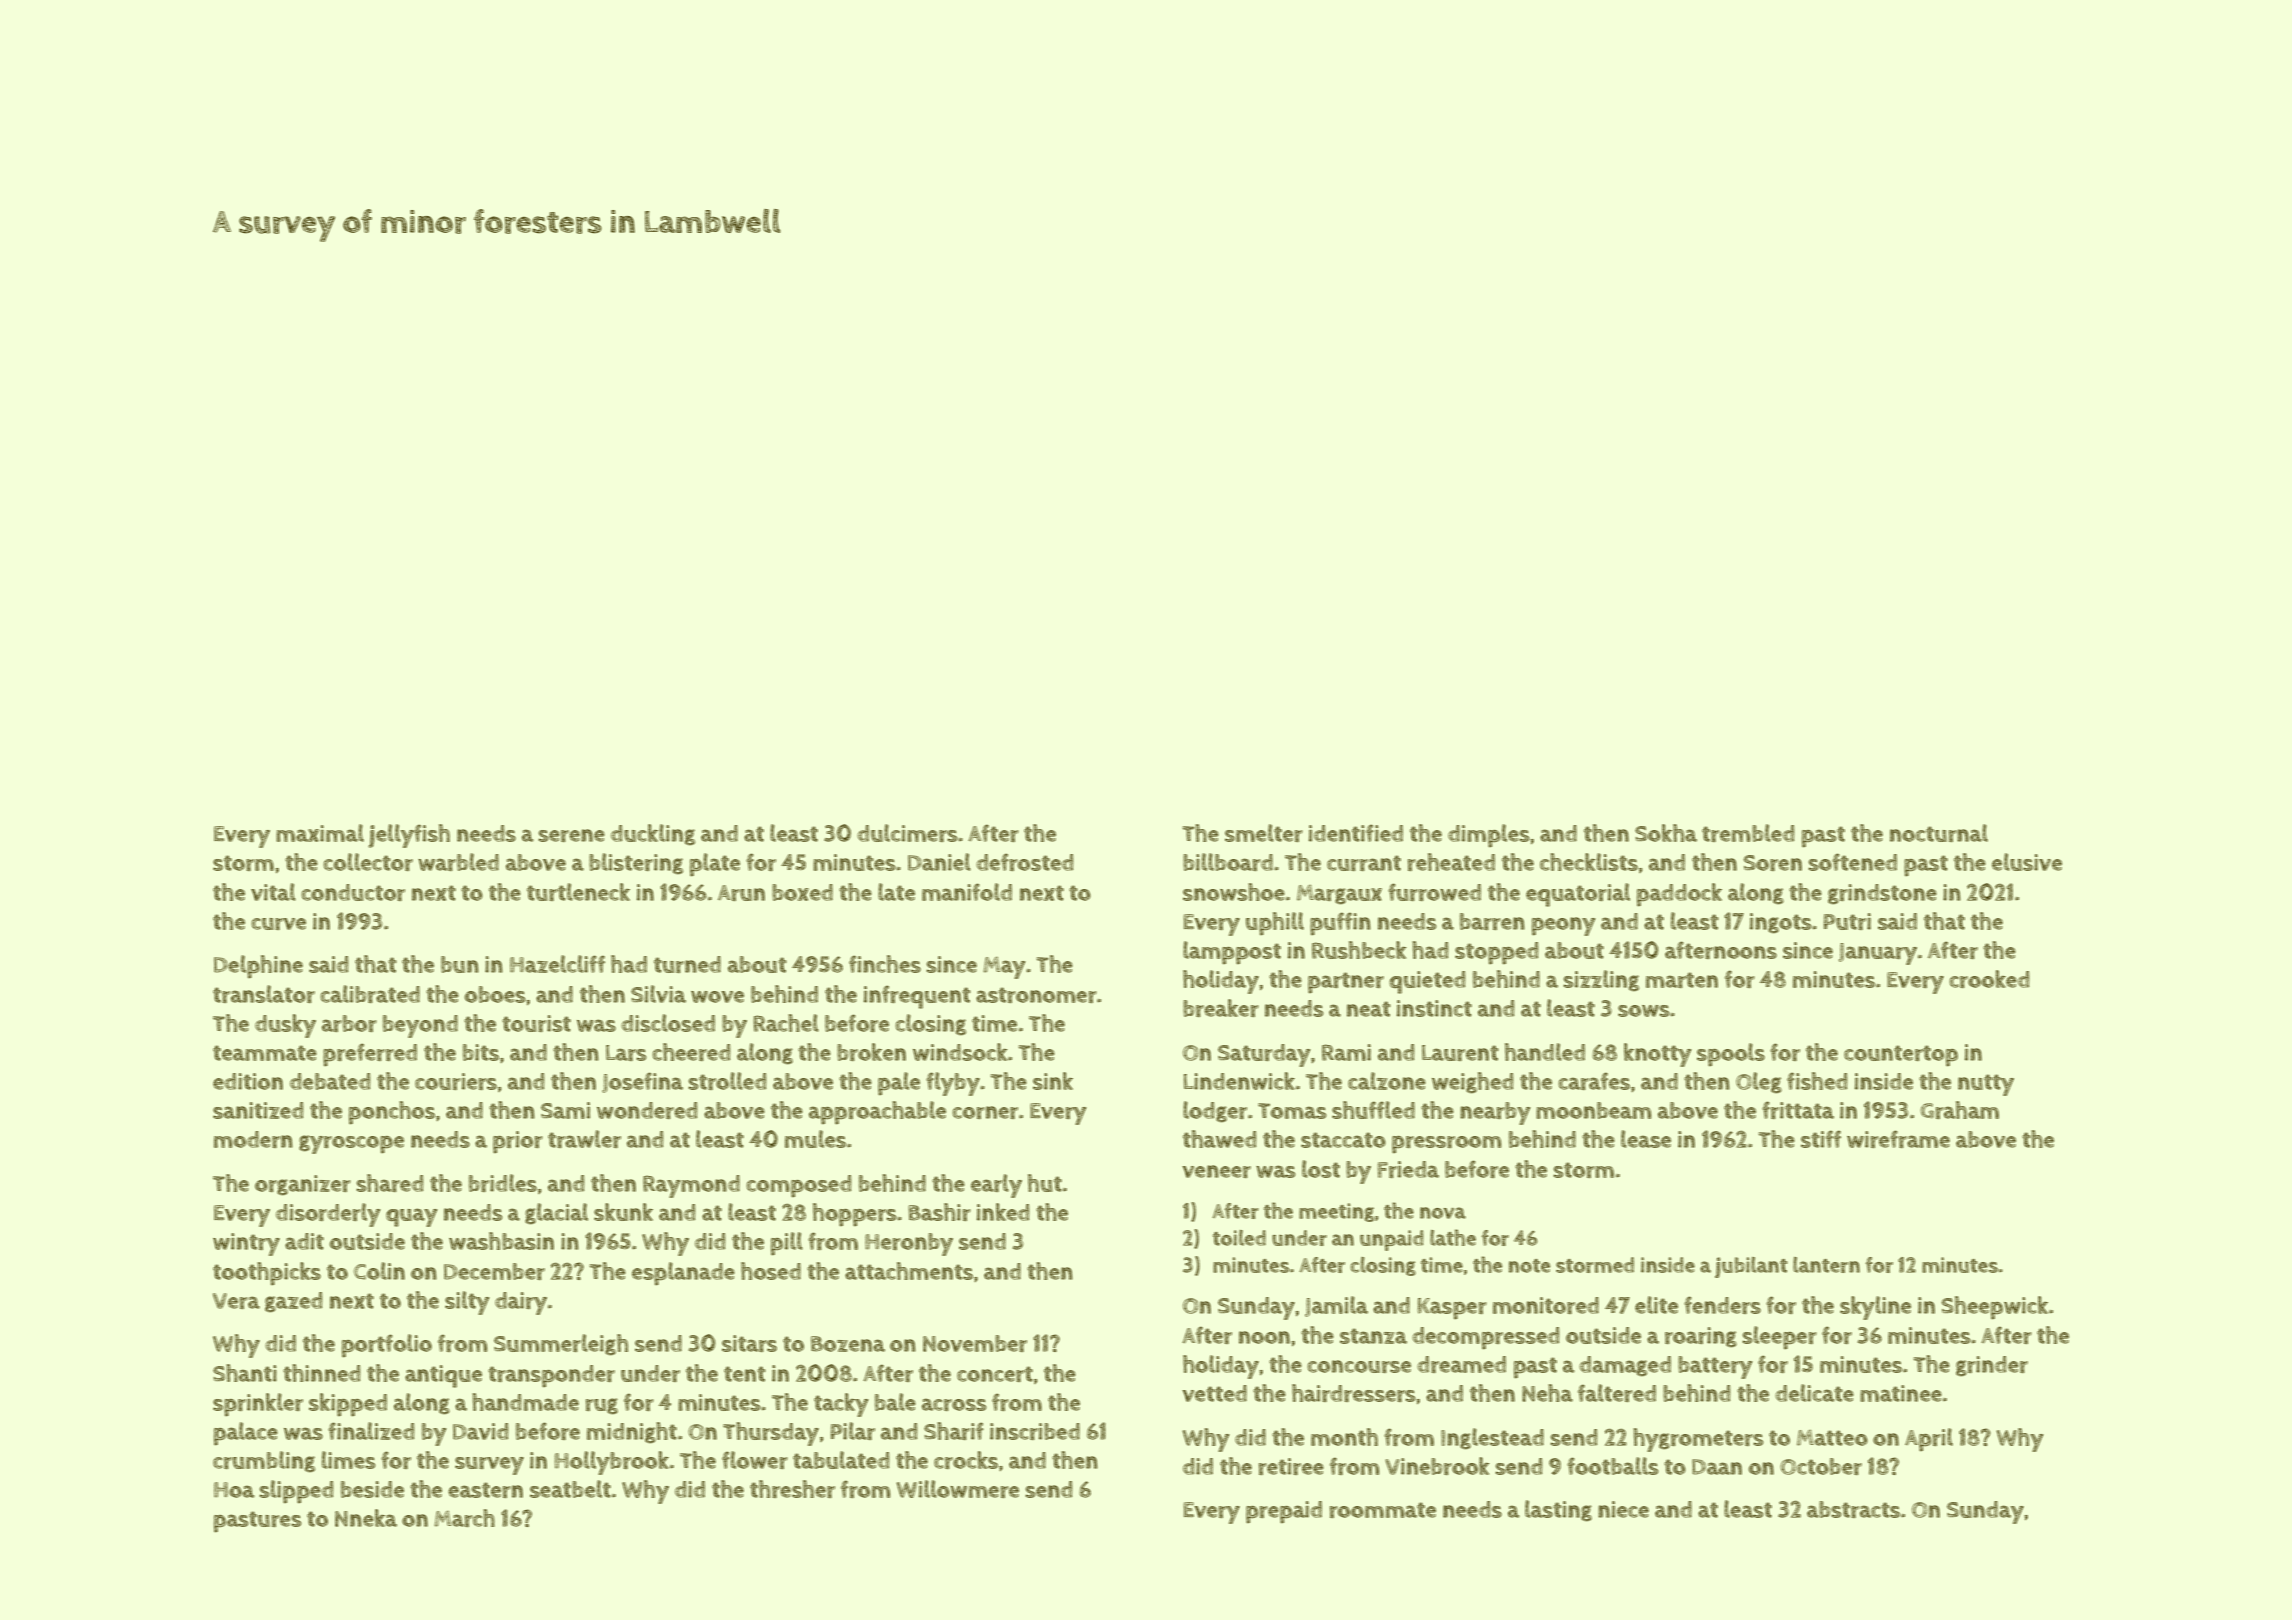 The image size is (2292, 1620). I want to click on limes, so click(349, 1460).
